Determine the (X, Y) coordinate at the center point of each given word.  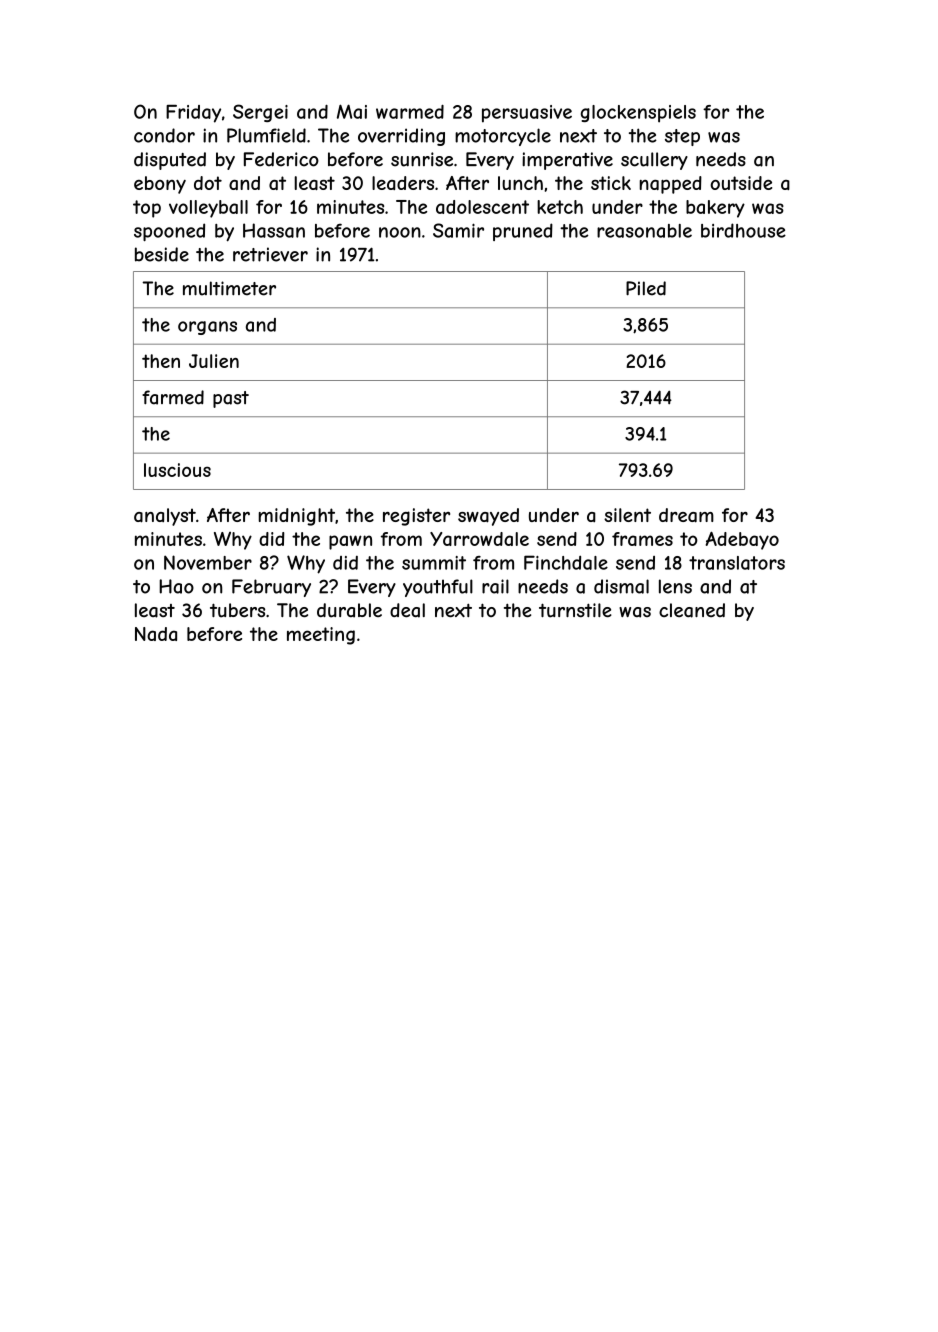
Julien (214, 361)
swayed (488, 517)
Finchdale (566, 562)
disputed (170, 161)
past (231, 399)
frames (642, 539)
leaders (403, 183)
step (682, 137)
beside (162, 254)
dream (686, 515)
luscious (177, 470)
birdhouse (743, 230)
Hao (176, 586)
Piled (646, 288)
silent (627, 515)
